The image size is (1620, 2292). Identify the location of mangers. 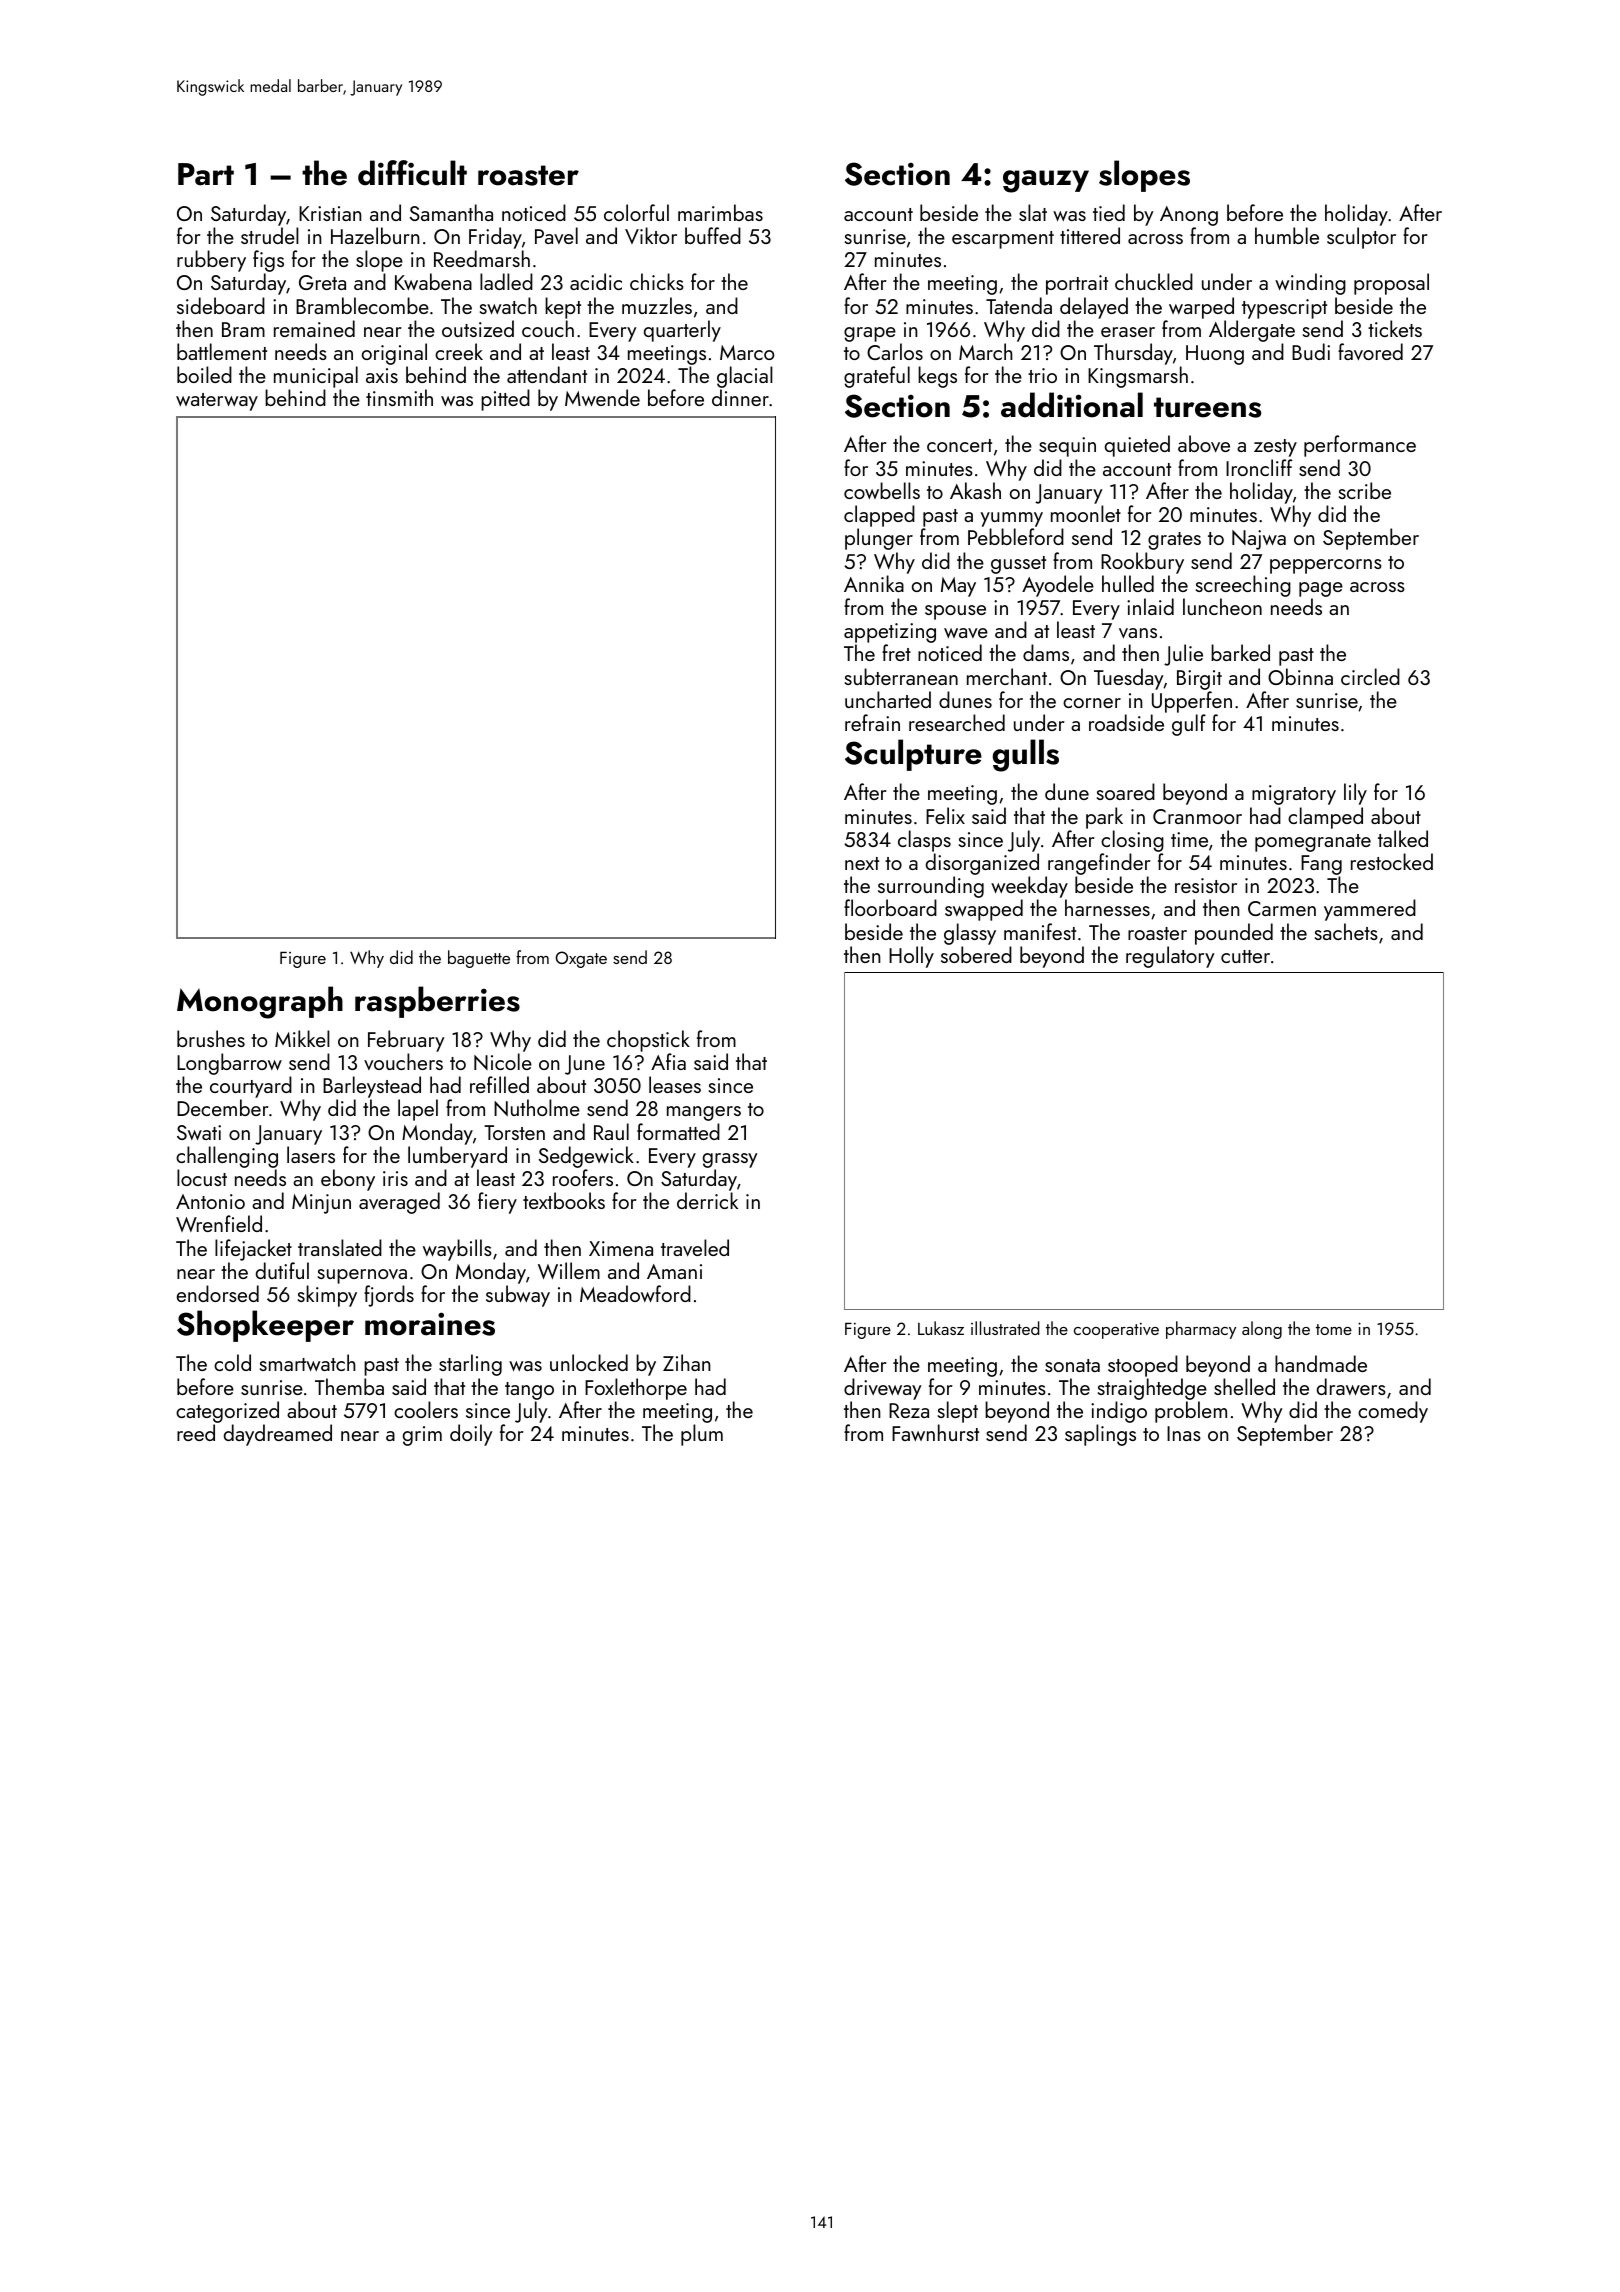
(704, 1113).
